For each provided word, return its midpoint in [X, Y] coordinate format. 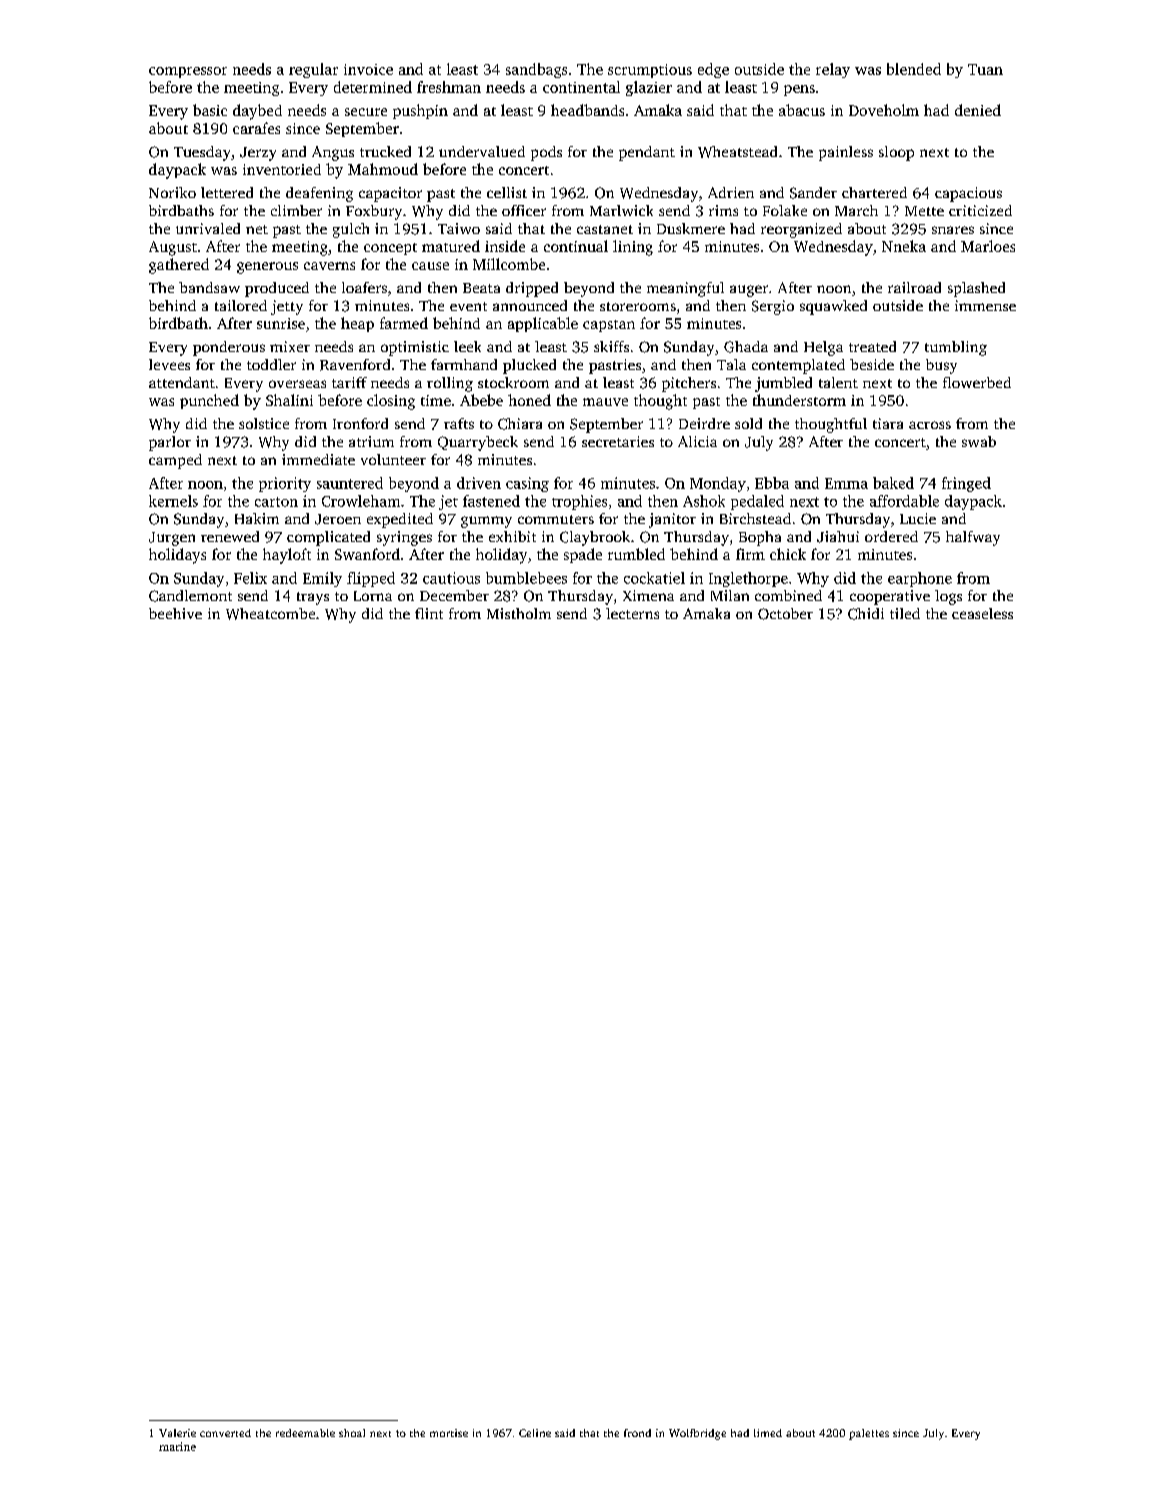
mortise [449, 1433]
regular [313, 70]
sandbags [536, 70]
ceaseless [982, 613]
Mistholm [519, 613]
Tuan [985, 69]
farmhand [464, 364]
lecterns [632, 613]
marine [177, 1446]
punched [209, 401]
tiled [905, 613]
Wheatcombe [270, 614]
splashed [976, 289]
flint [429, 613]
